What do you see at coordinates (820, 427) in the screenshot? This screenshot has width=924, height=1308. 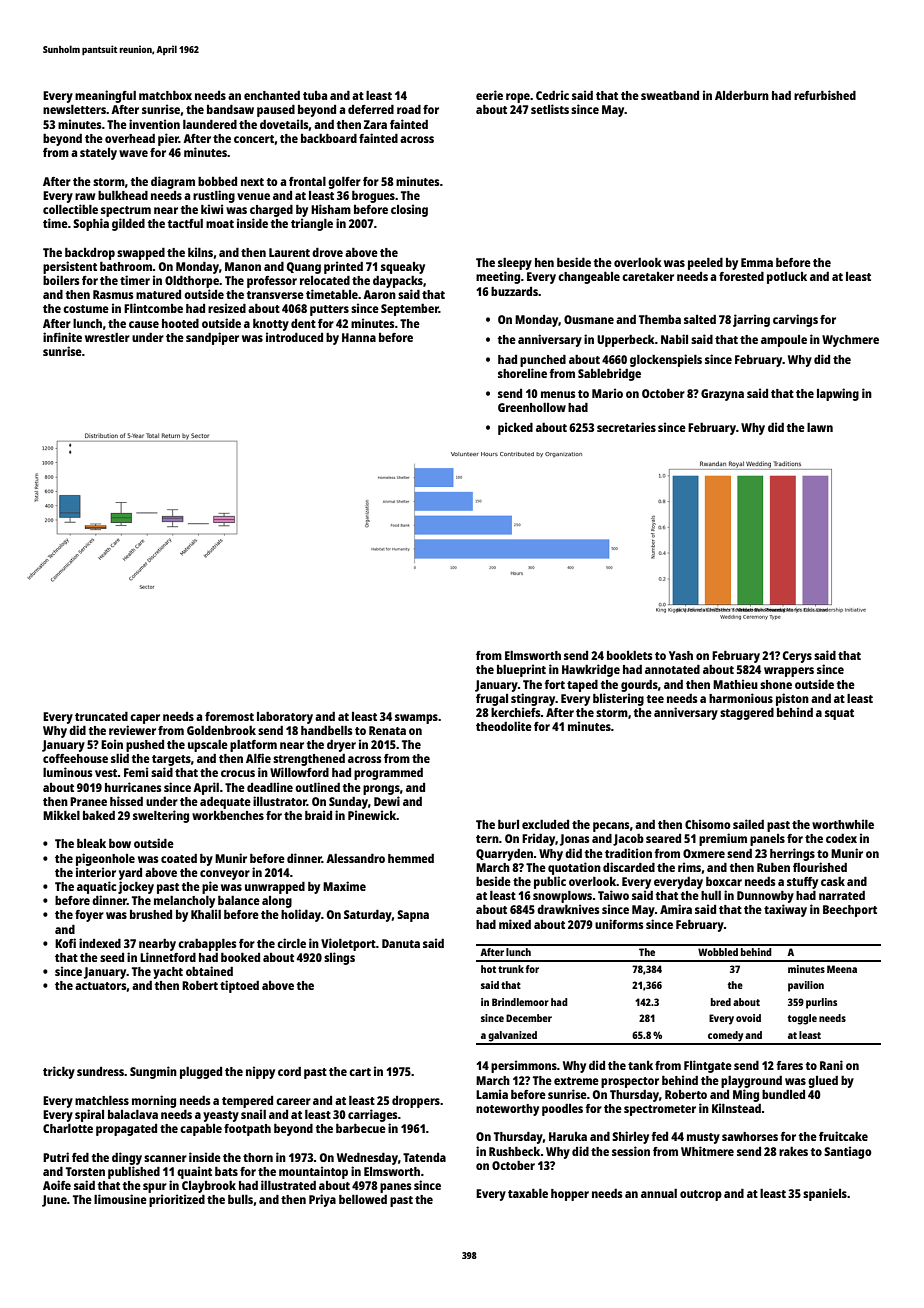 I see `lawn` at bounding box center [820, 427].
